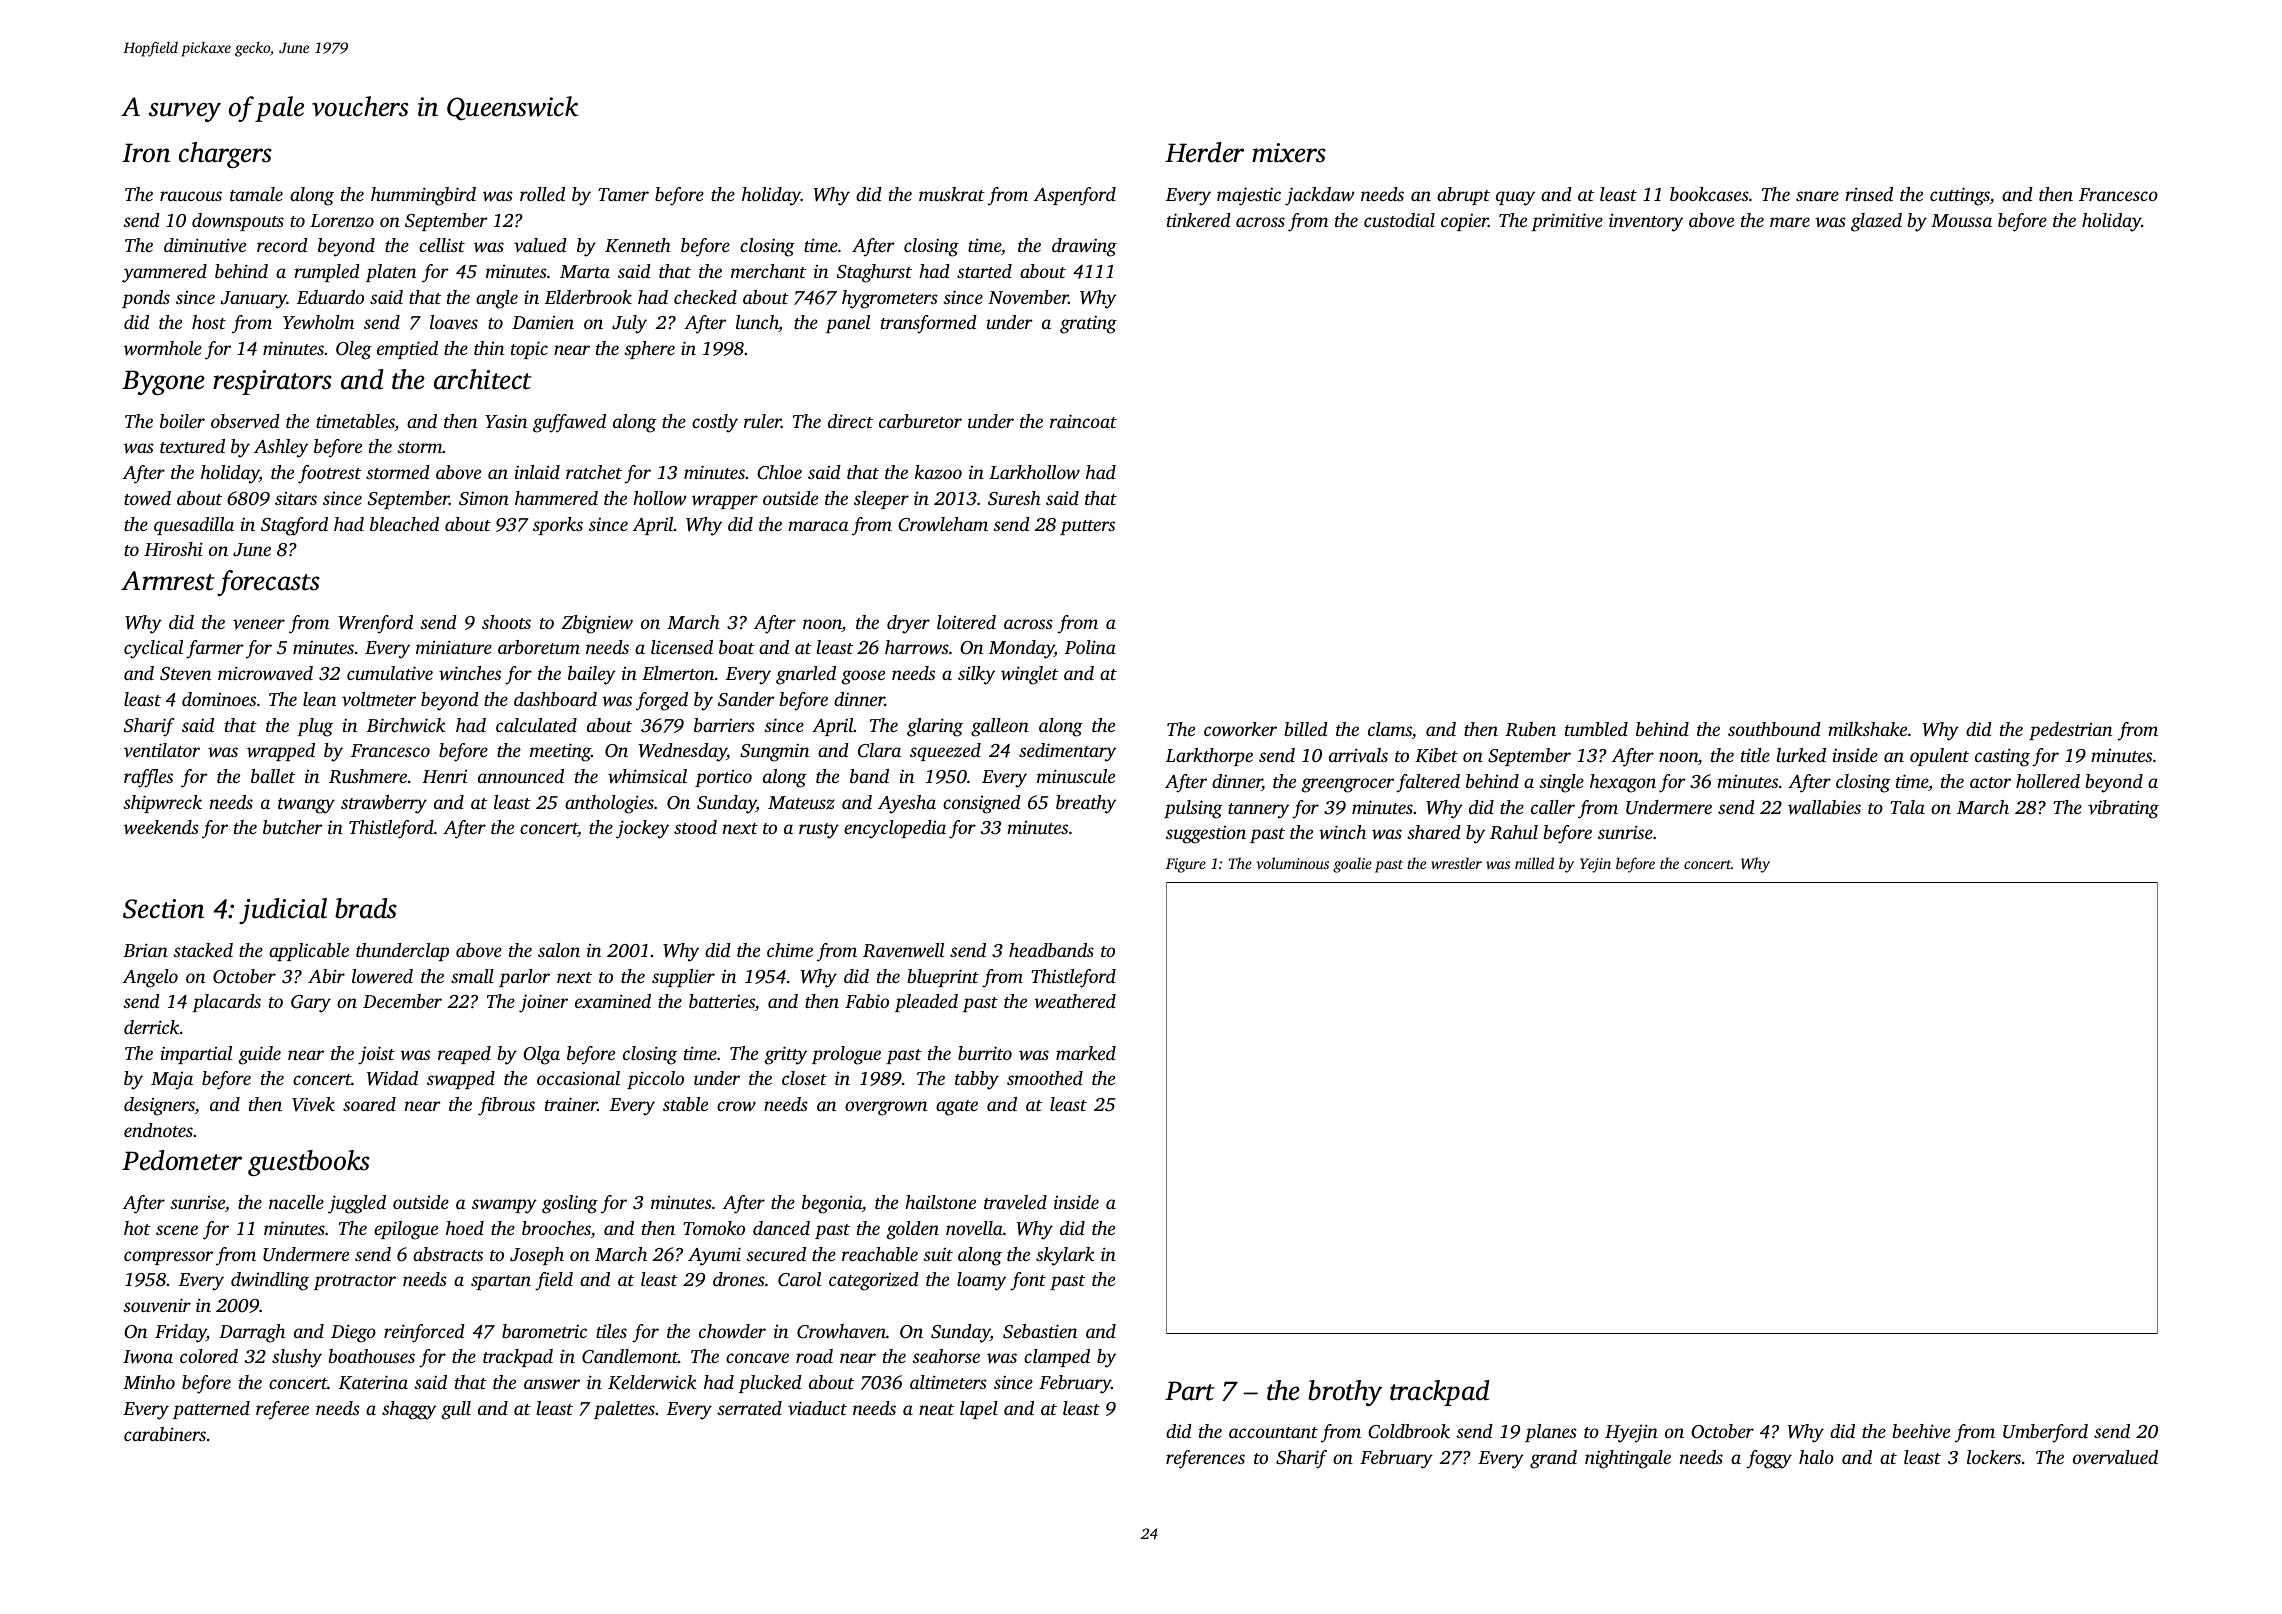  Describe the element at coordinates (1960, 196) in the page. I see `cuttings` at that location.
